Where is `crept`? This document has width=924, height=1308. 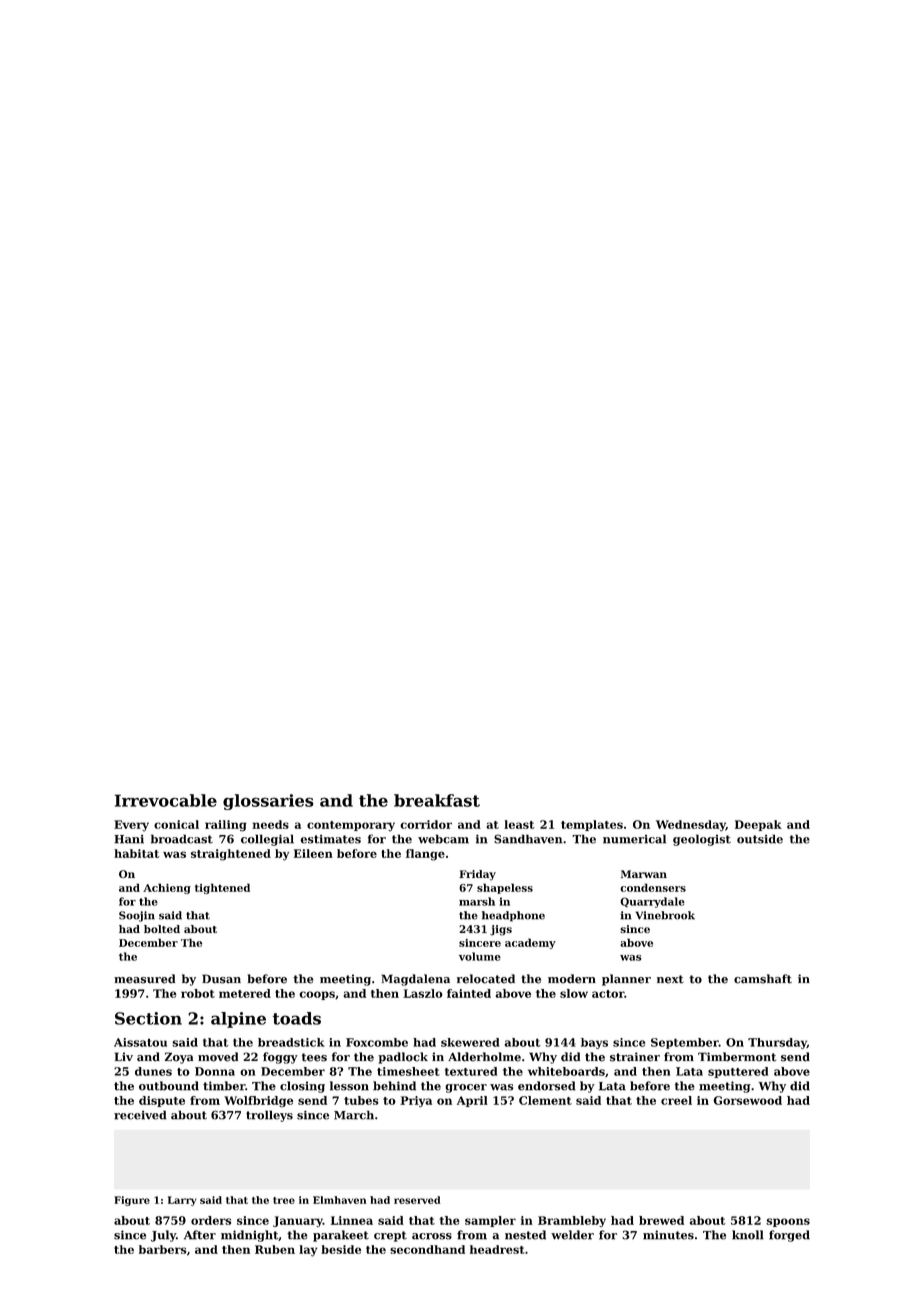 crept is located at coordinates (390, 1236).
